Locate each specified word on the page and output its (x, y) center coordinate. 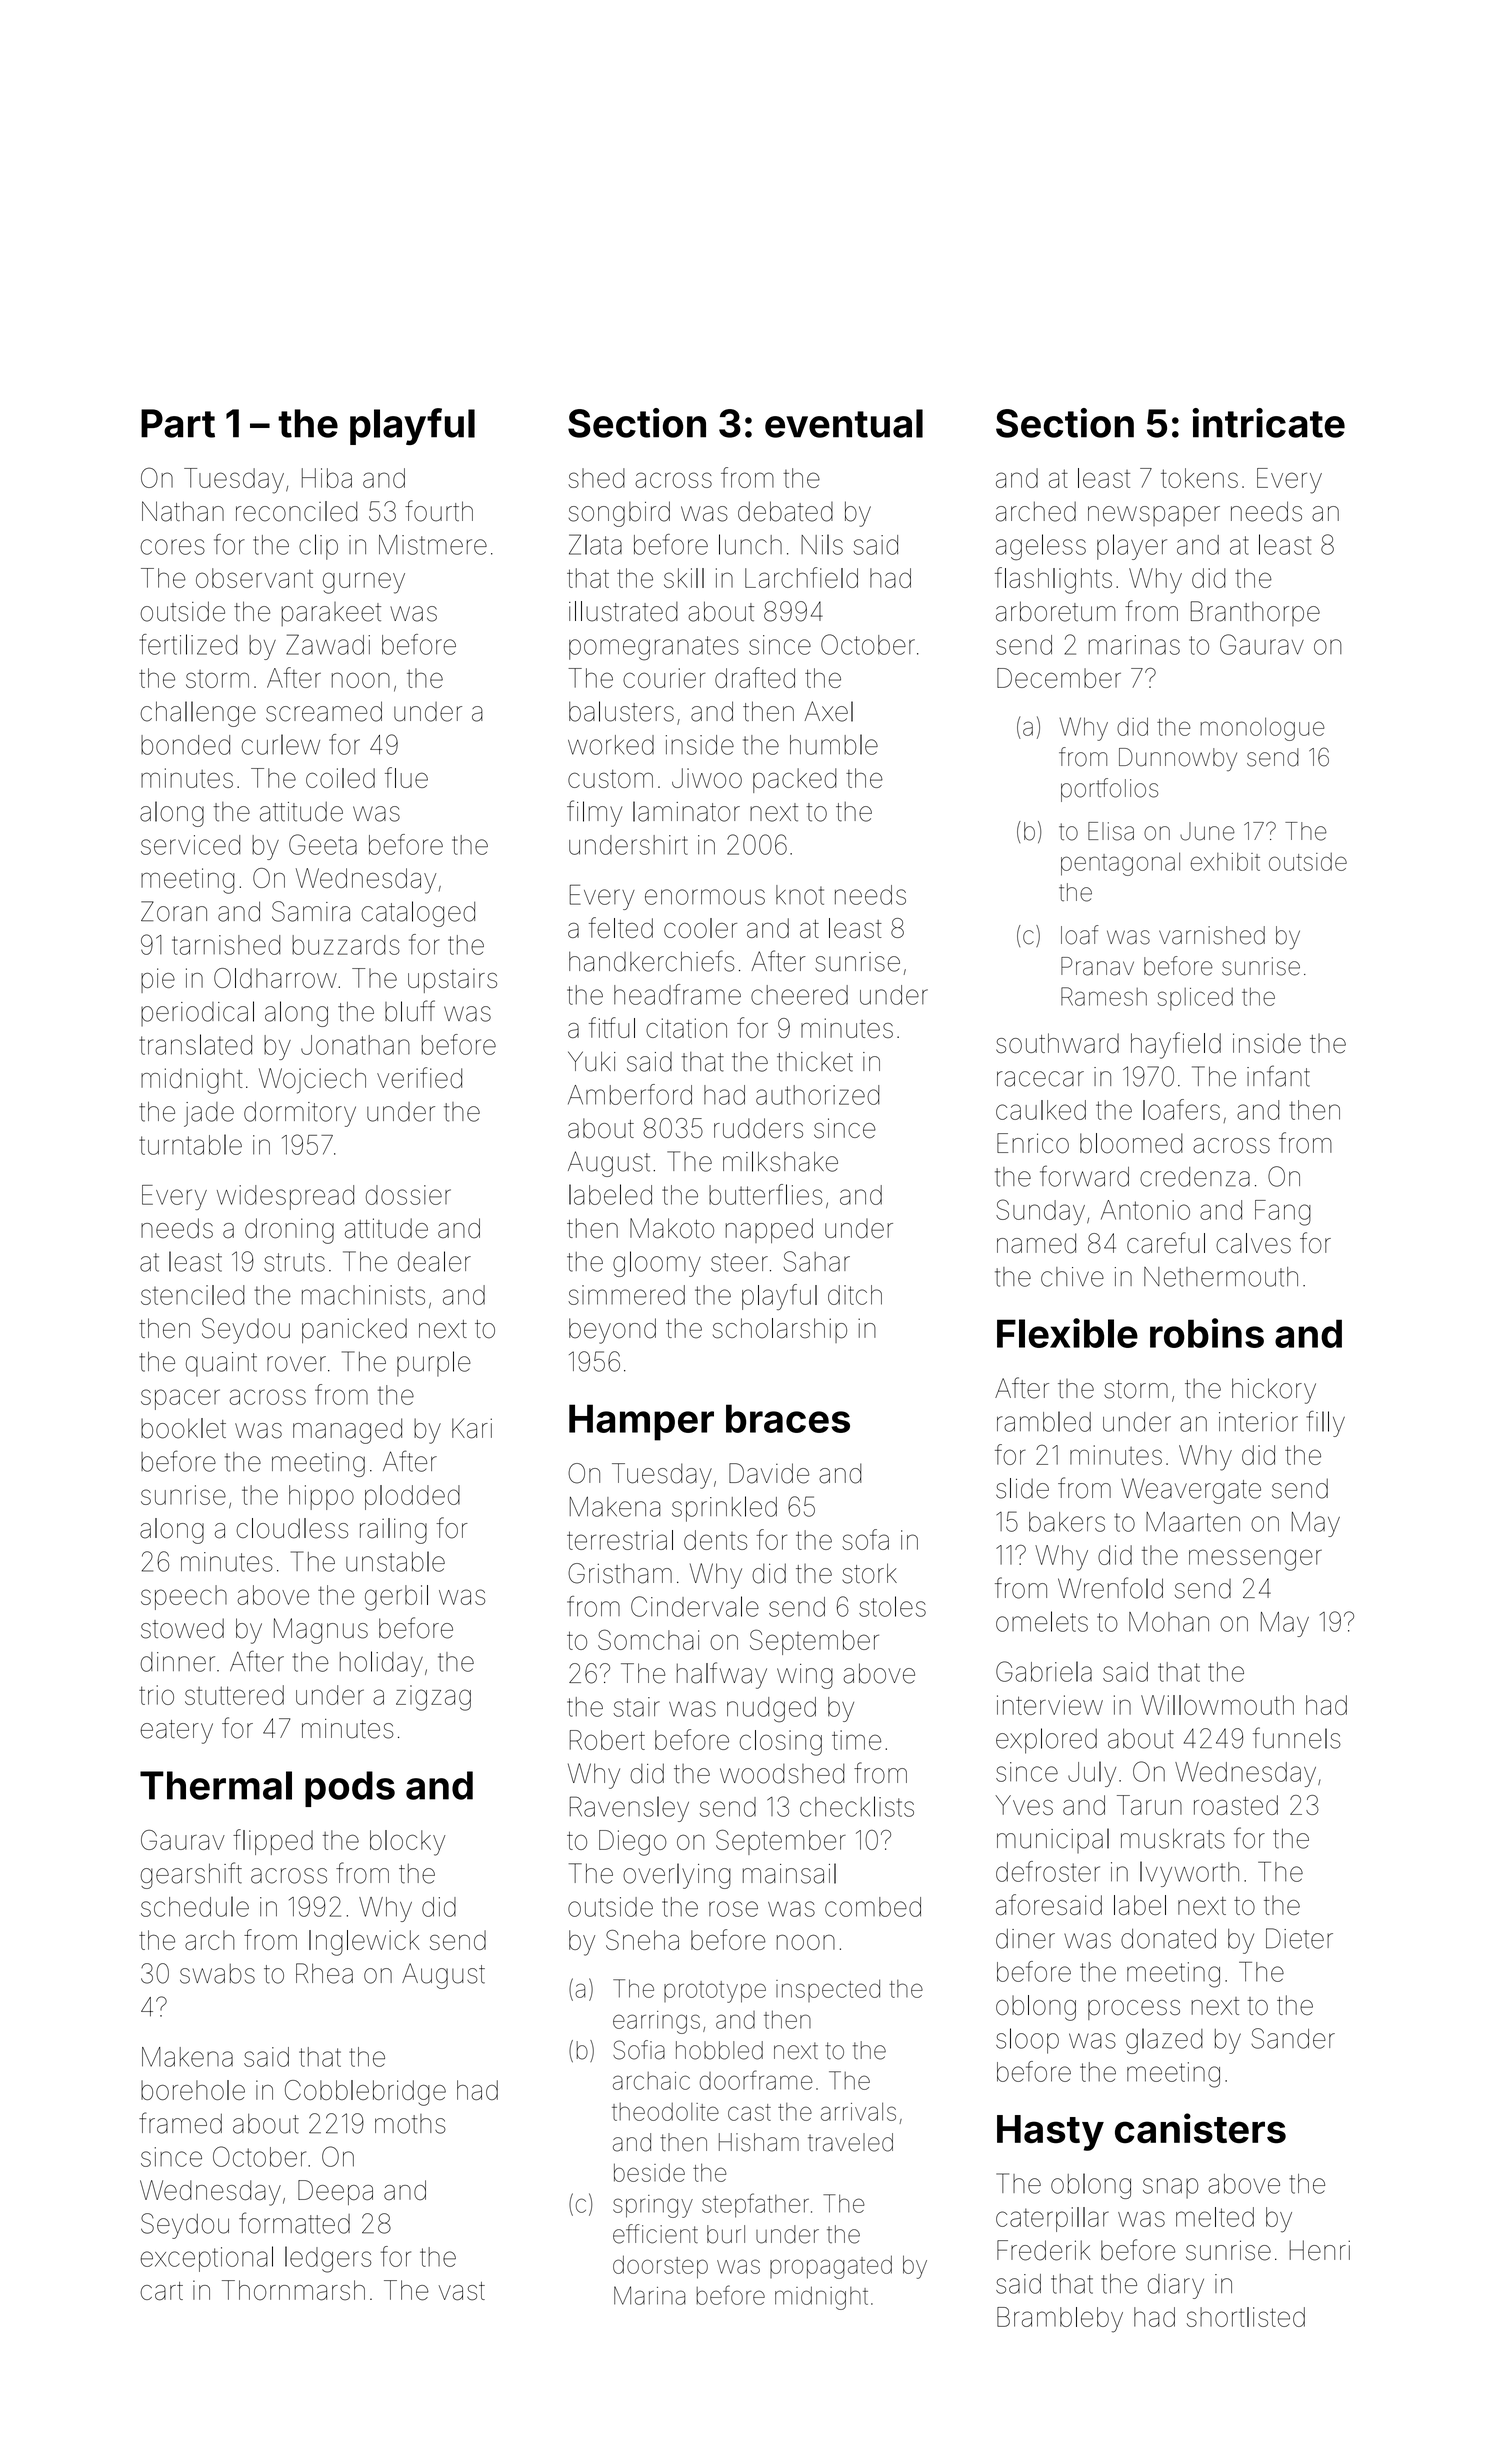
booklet (183, 1428)
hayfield (1176, 1045)
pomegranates (654, 648)
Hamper (641, 1422)
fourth (439, 511)
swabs (217, 1974)
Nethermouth (1221, 1277)
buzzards (346, 945)
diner (1025, 1939)
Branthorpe (1255, 613)
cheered (799, 995)
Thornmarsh (293, 2290)
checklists (857, 1806)
